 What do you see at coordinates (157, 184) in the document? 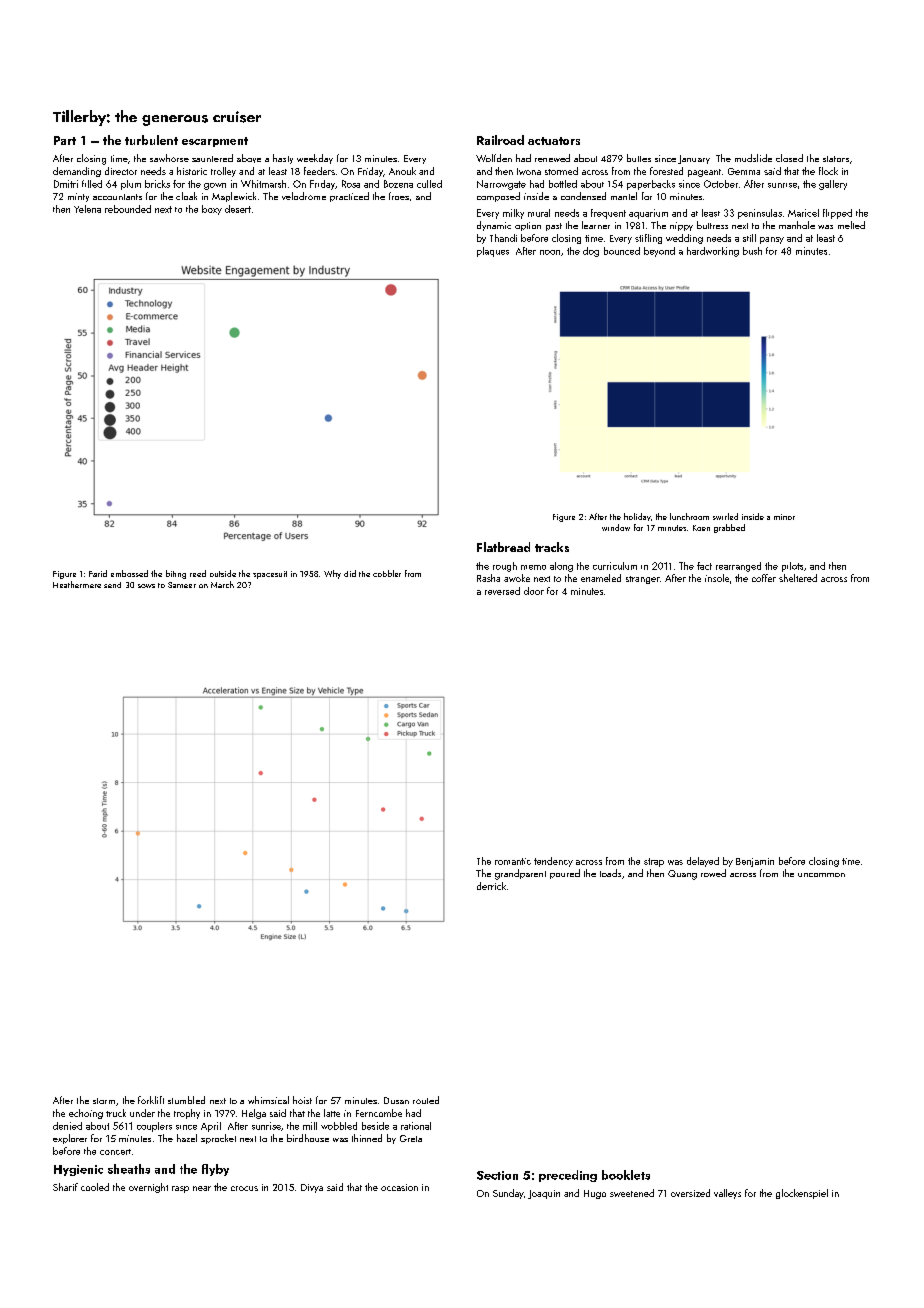
I see `bricks` at bounding box center [157, 184].
